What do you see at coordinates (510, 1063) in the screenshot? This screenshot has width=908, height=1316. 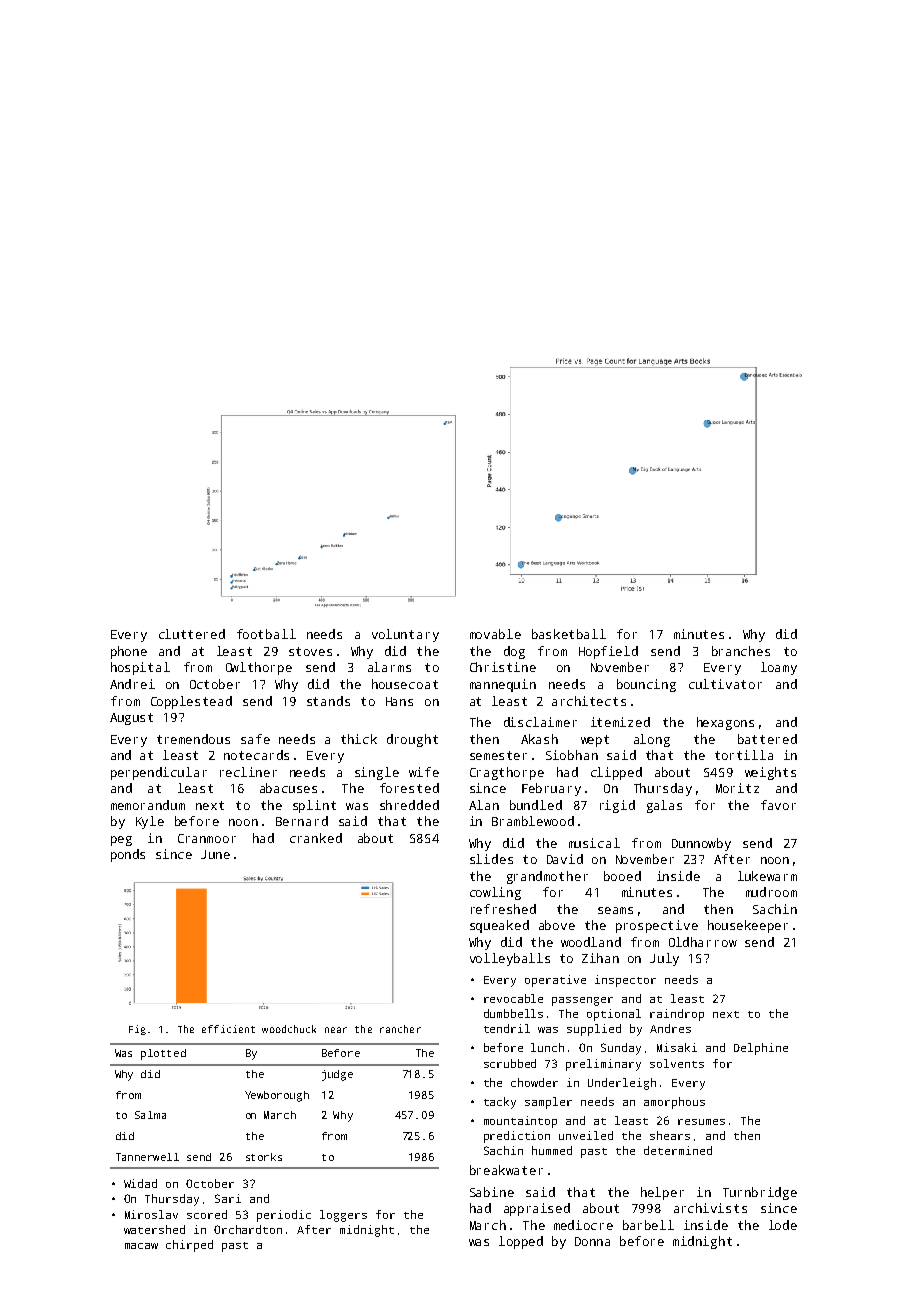 I see `scrubbed` at bounding box center [510, 1063].
